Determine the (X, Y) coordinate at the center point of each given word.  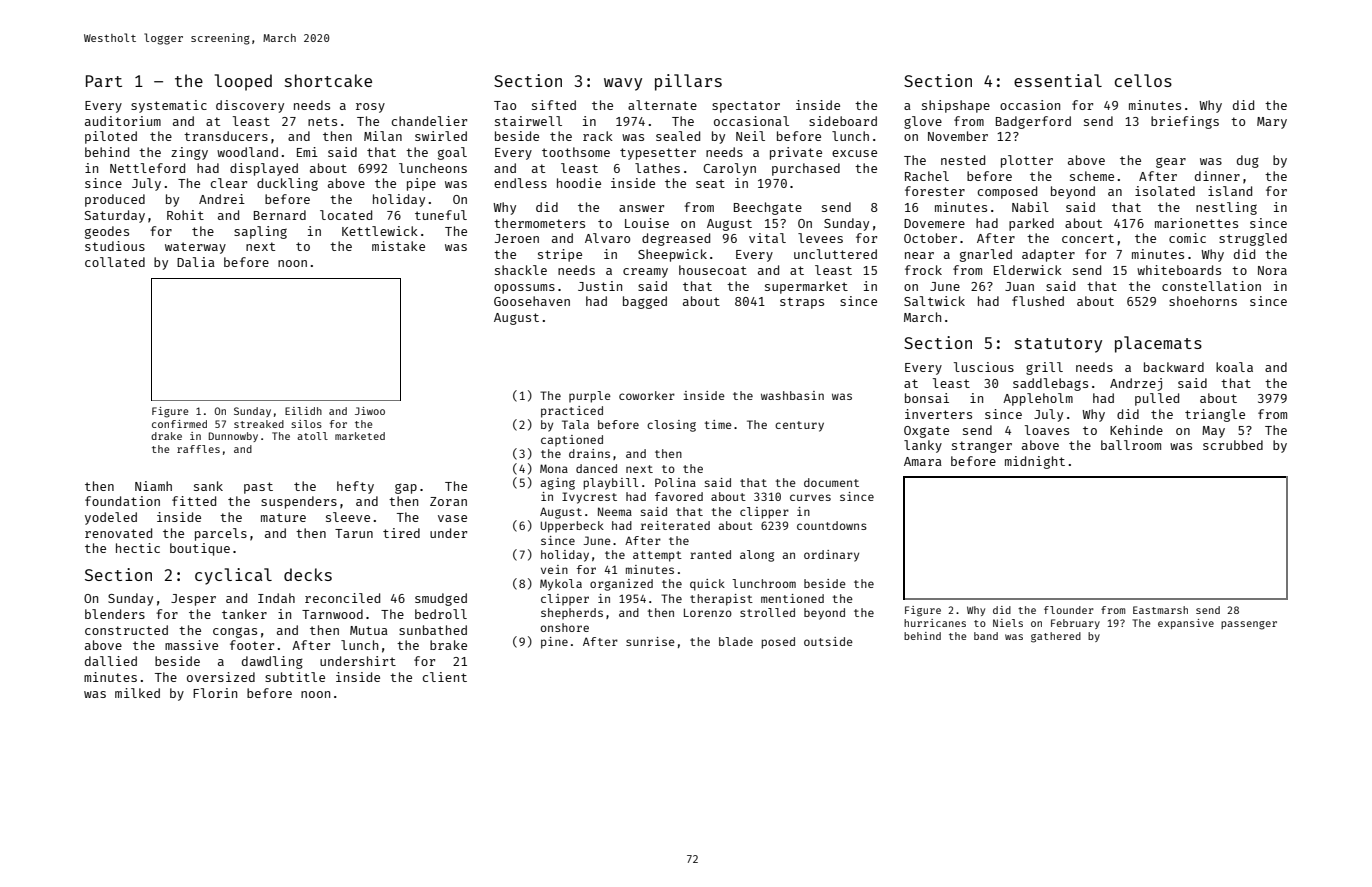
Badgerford (1033, 122)
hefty (355, 487)
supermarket (806, 287)
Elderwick (1028, 270)
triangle (1215, 415)
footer (252, 645)
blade (736, 641)
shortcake (328, 80)
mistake (398, 246)
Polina (675, 482)
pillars (688, 82)
